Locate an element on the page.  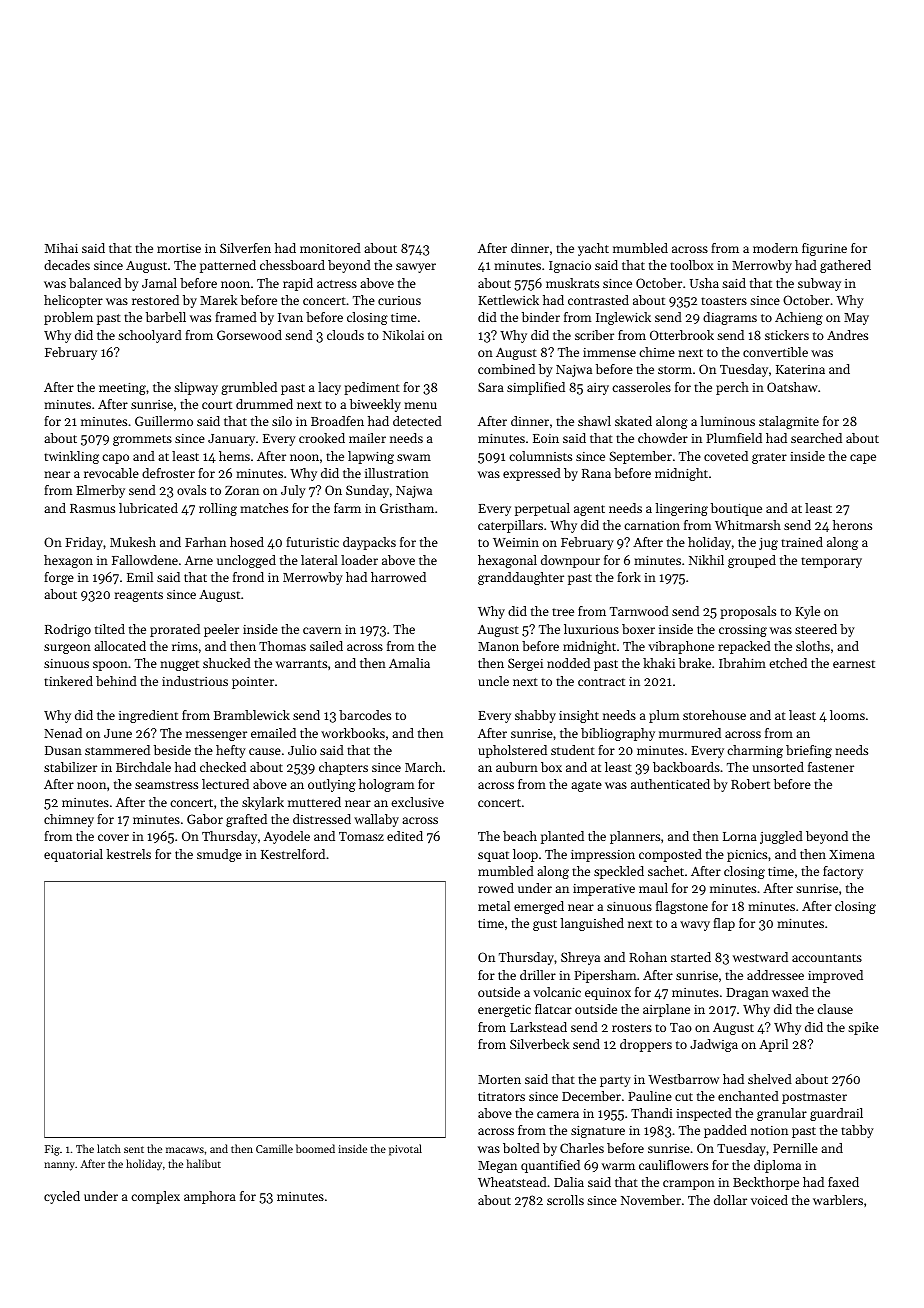
meeting is located at coordinates (122, 389).
